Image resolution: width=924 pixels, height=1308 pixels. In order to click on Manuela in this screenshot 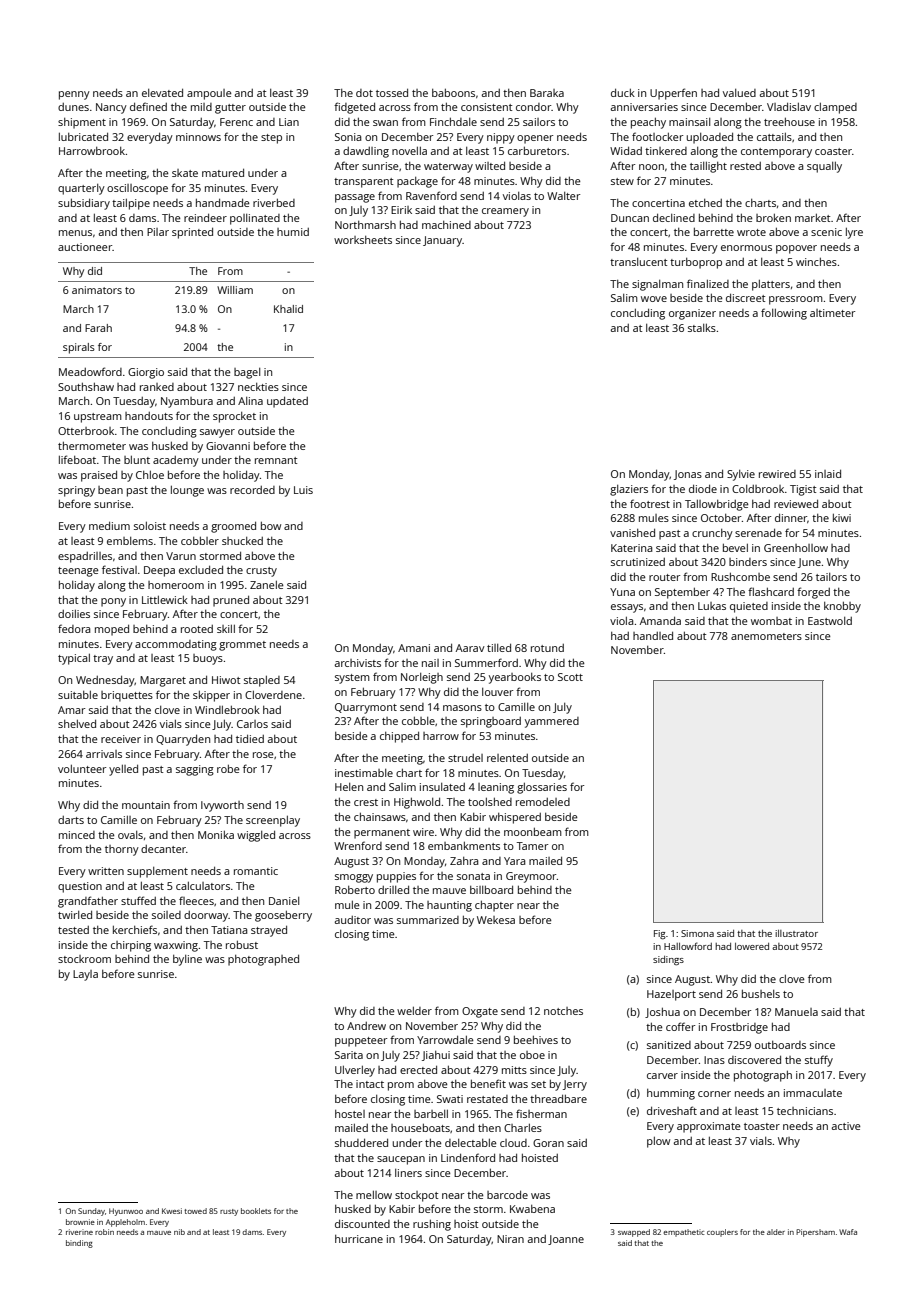, I will do `click(796, 1012)`.
